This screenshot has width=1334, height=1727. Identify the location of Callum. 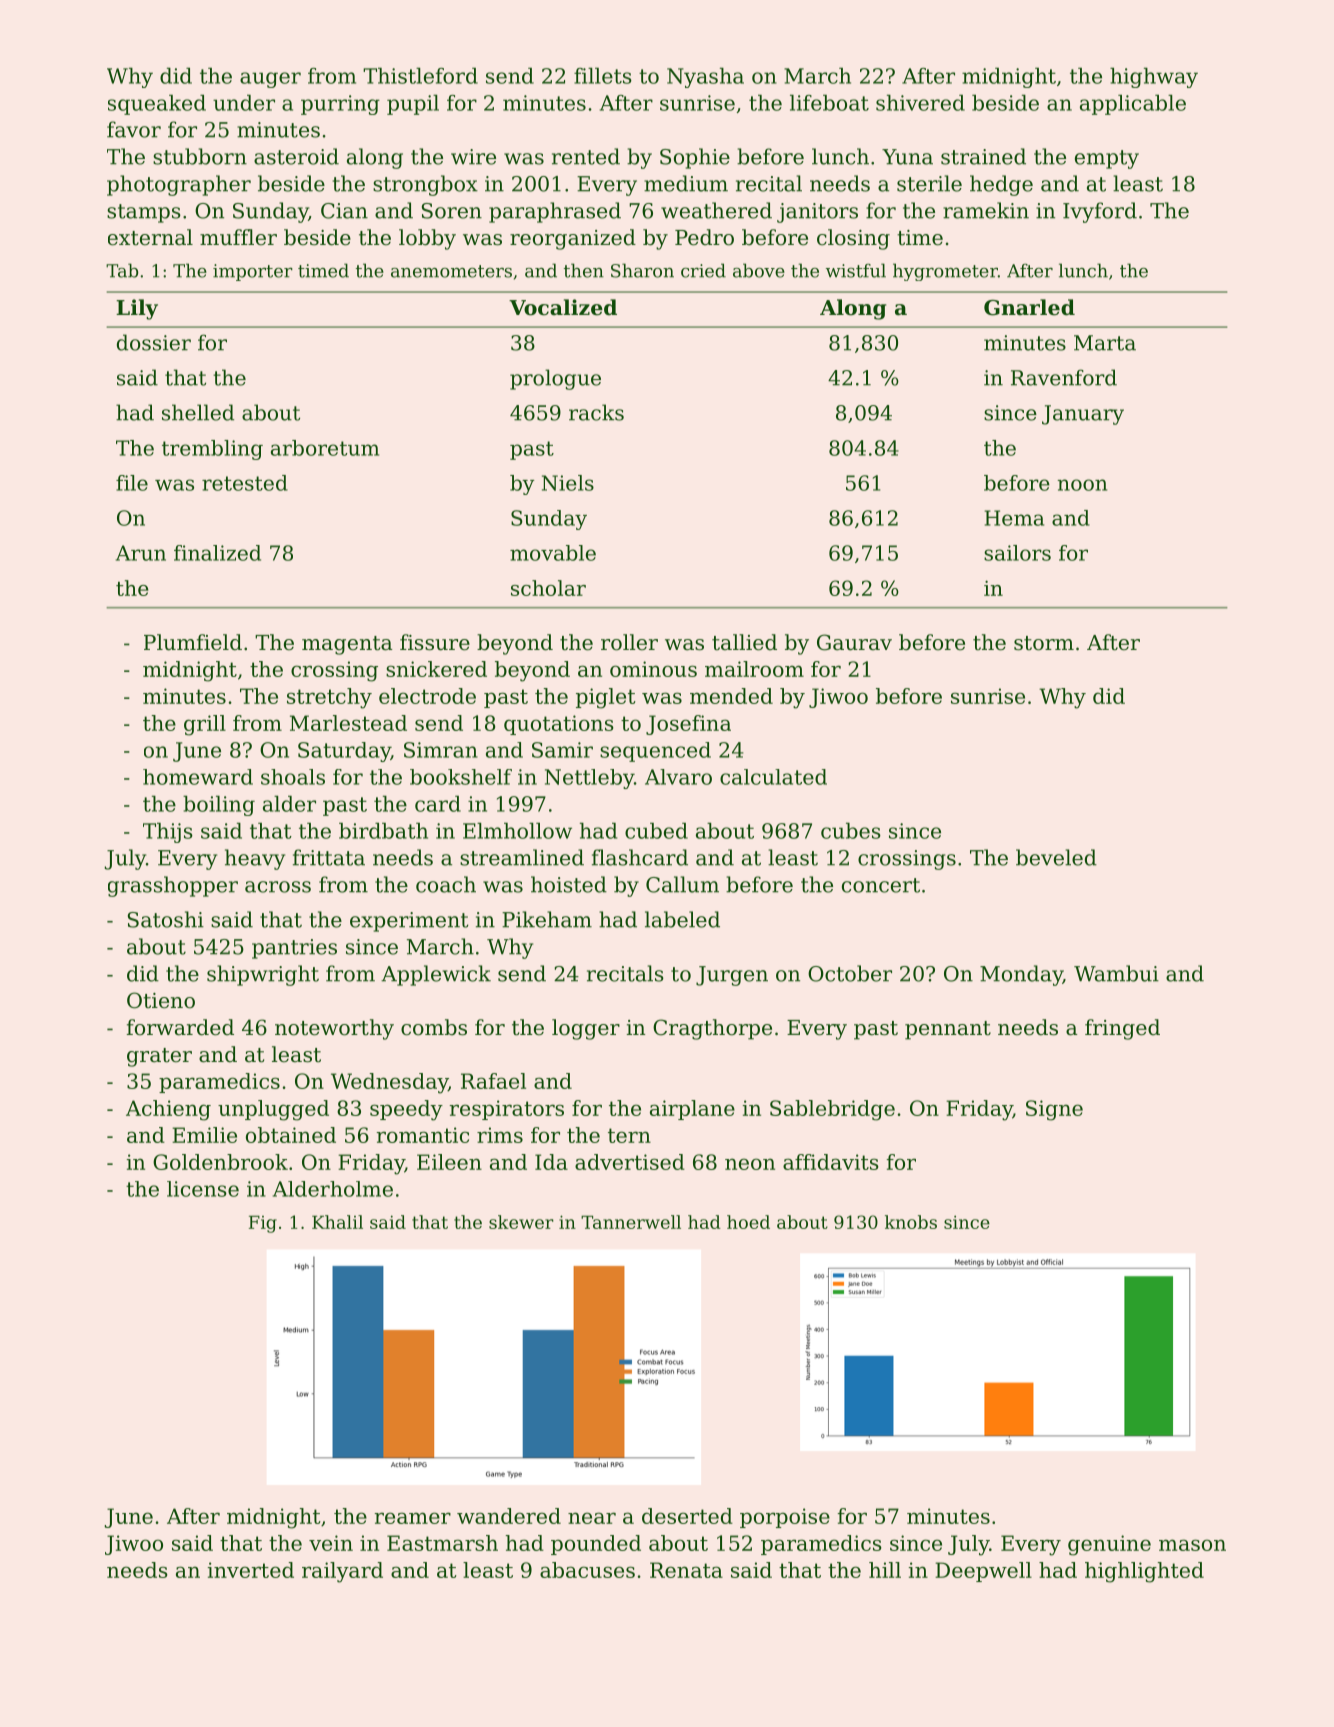
(682, 884).
